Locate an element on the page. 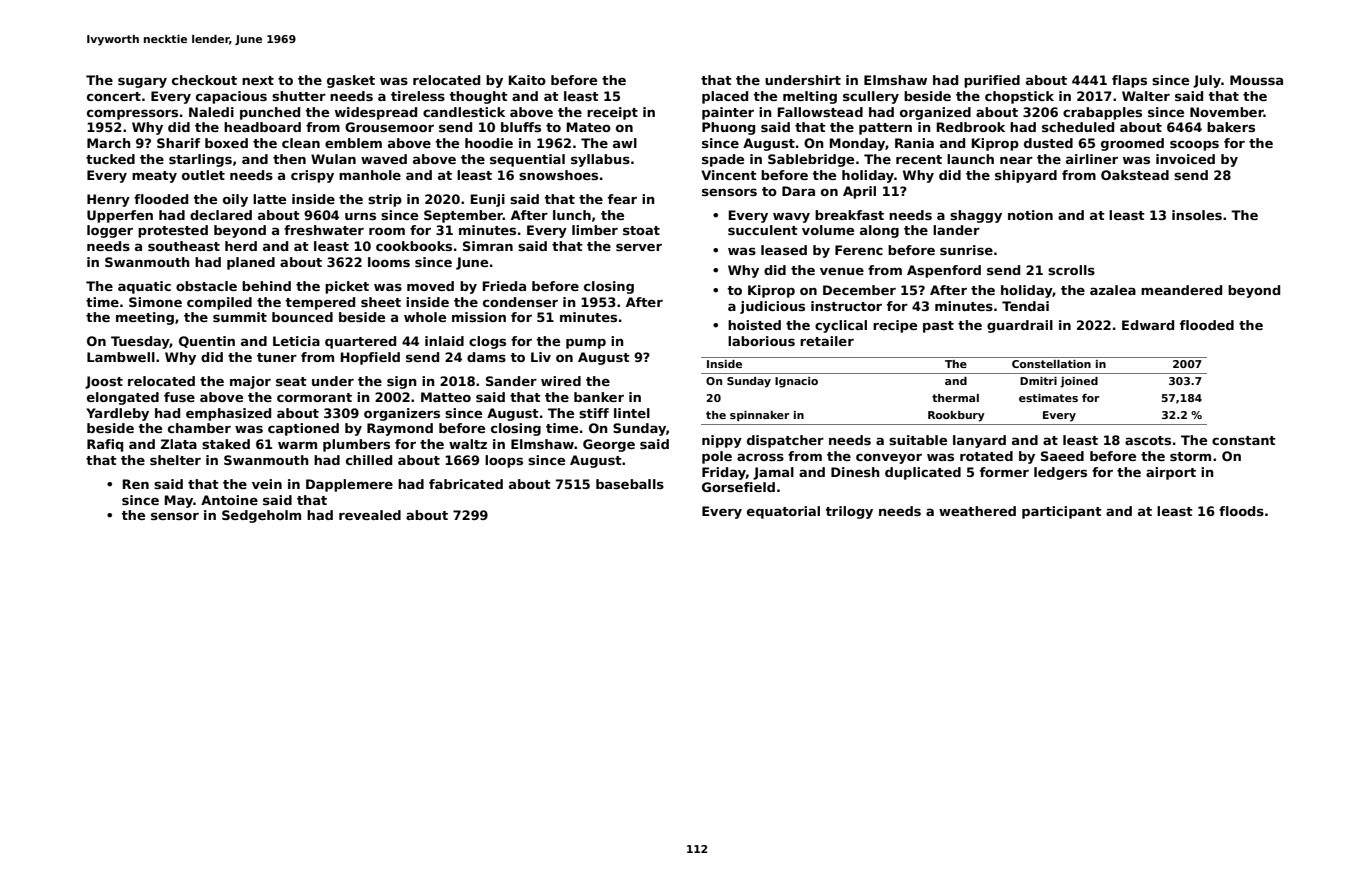  obstacle is located at coordinates (206, 286).
